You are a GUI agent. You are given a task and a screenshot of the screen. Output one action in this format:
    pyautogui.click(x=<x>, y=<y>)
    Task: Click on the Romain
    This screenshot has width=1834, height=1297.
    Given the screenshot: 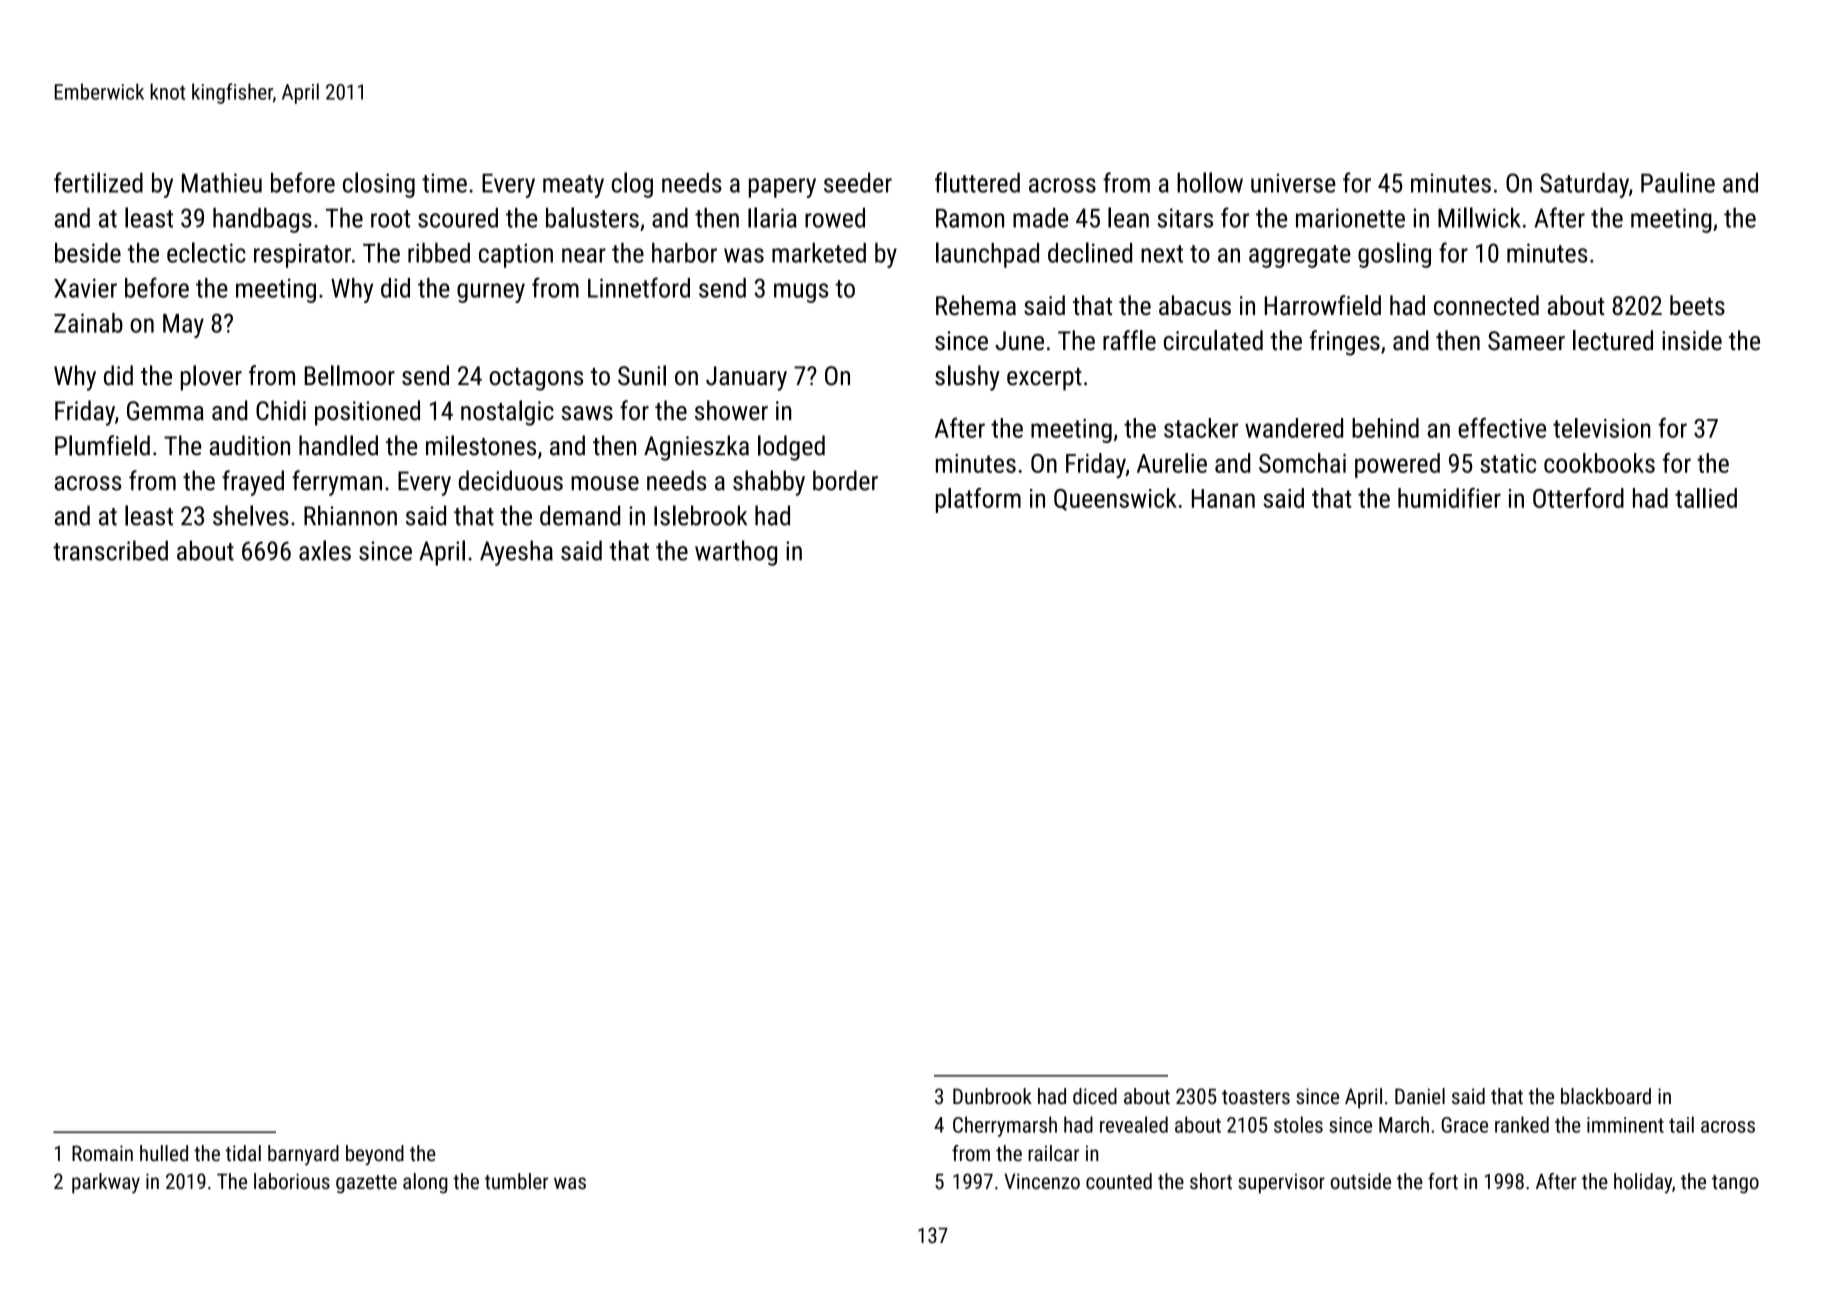 What is the action you would take?
    pyautogui.click(x=102, y=1153)
